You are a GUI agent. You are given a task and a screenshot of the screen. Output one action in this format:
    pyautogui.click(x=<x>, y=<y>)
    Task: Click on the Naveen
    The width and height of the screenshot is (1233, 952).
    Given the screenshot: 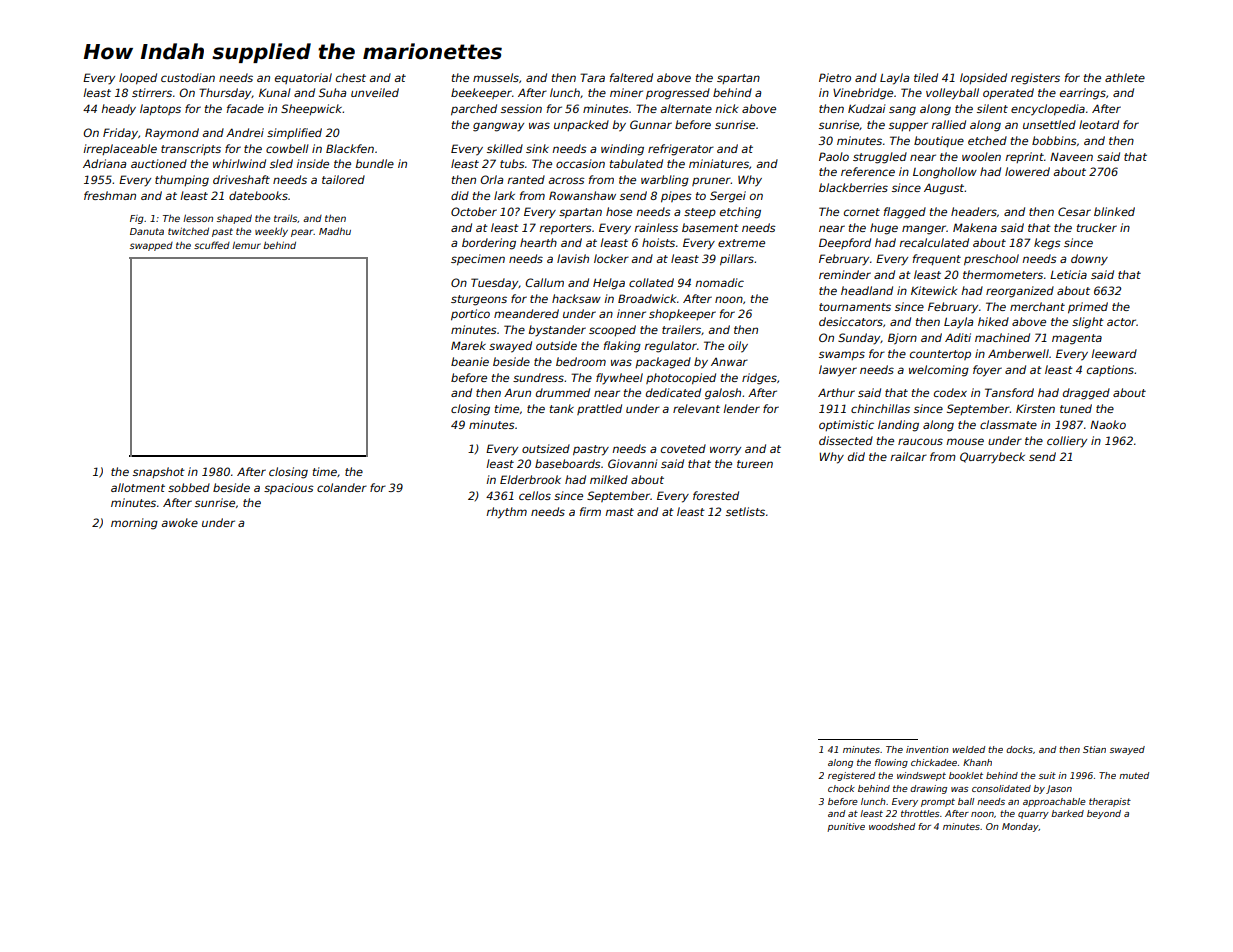 What is the action you would take?
    pyautogui.click(x=1071, y=157)
